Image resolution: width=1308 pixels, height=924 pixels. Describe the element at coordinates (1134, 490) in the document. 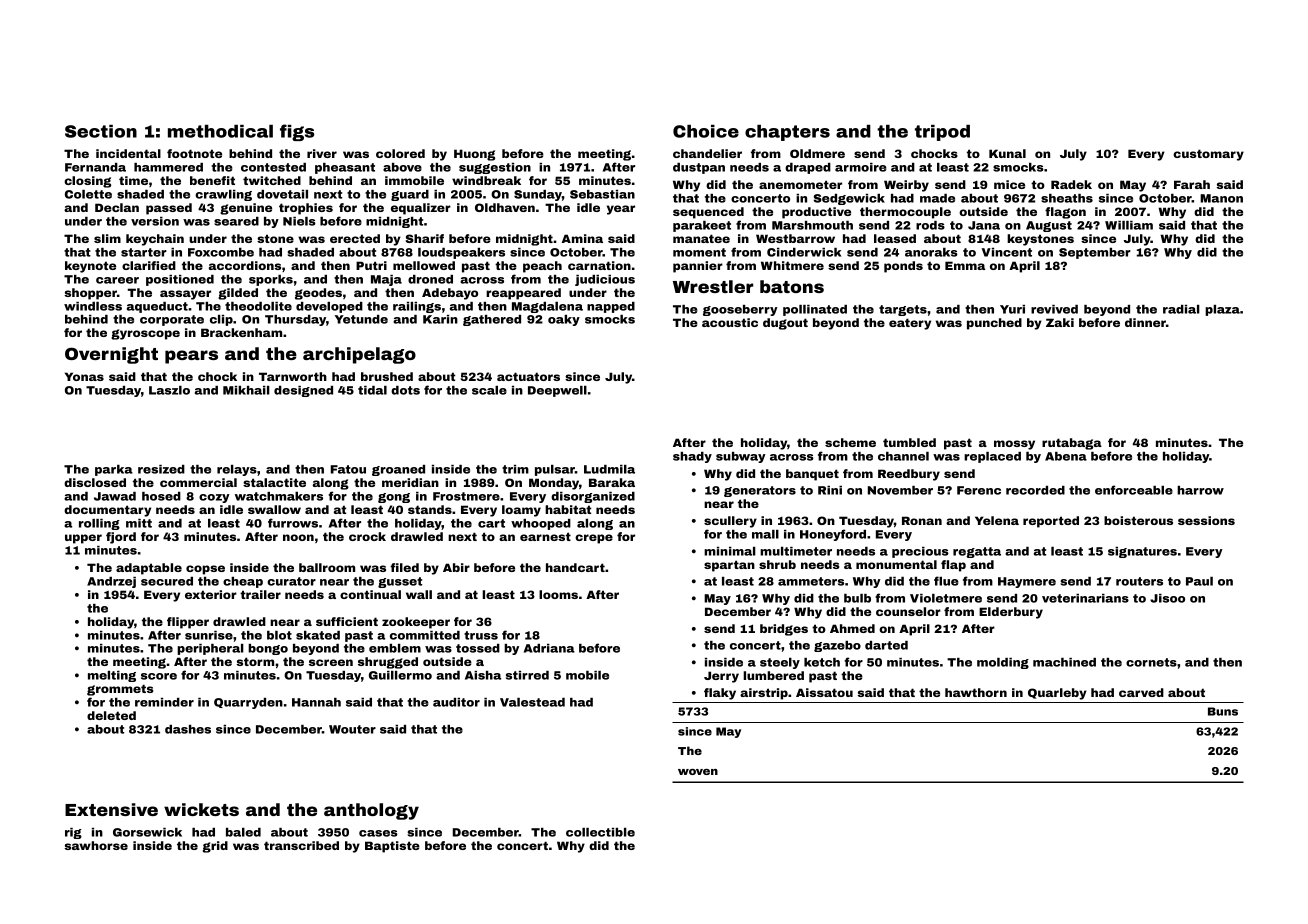

I see `enforceable` at that location.
